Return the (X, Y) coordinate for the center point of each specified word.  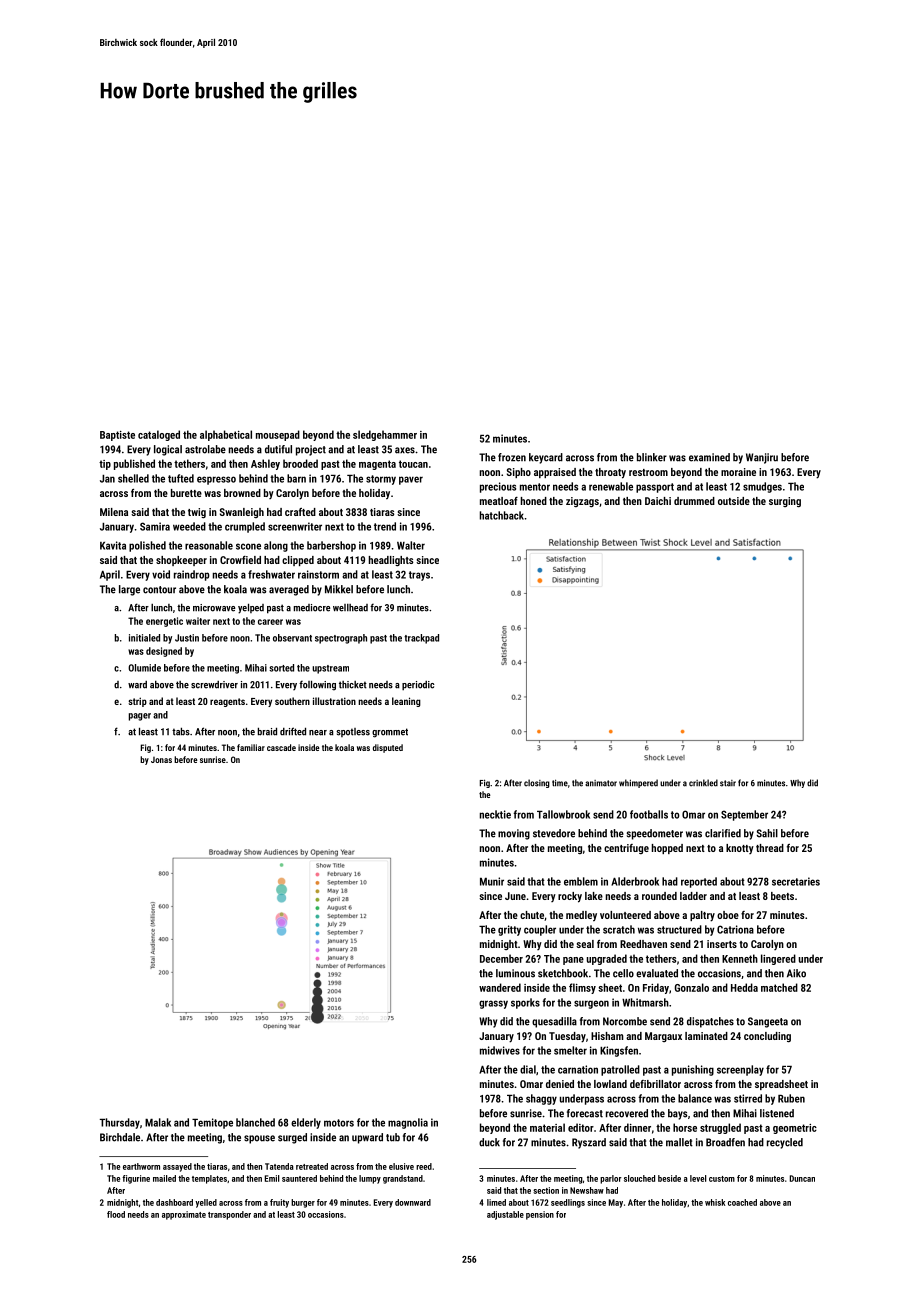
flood (116, 1214)
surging (785, 502)
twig (197, 513)
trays (419, 576)
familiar (251, 747)
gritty (509, 930)
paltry (702, 916)
